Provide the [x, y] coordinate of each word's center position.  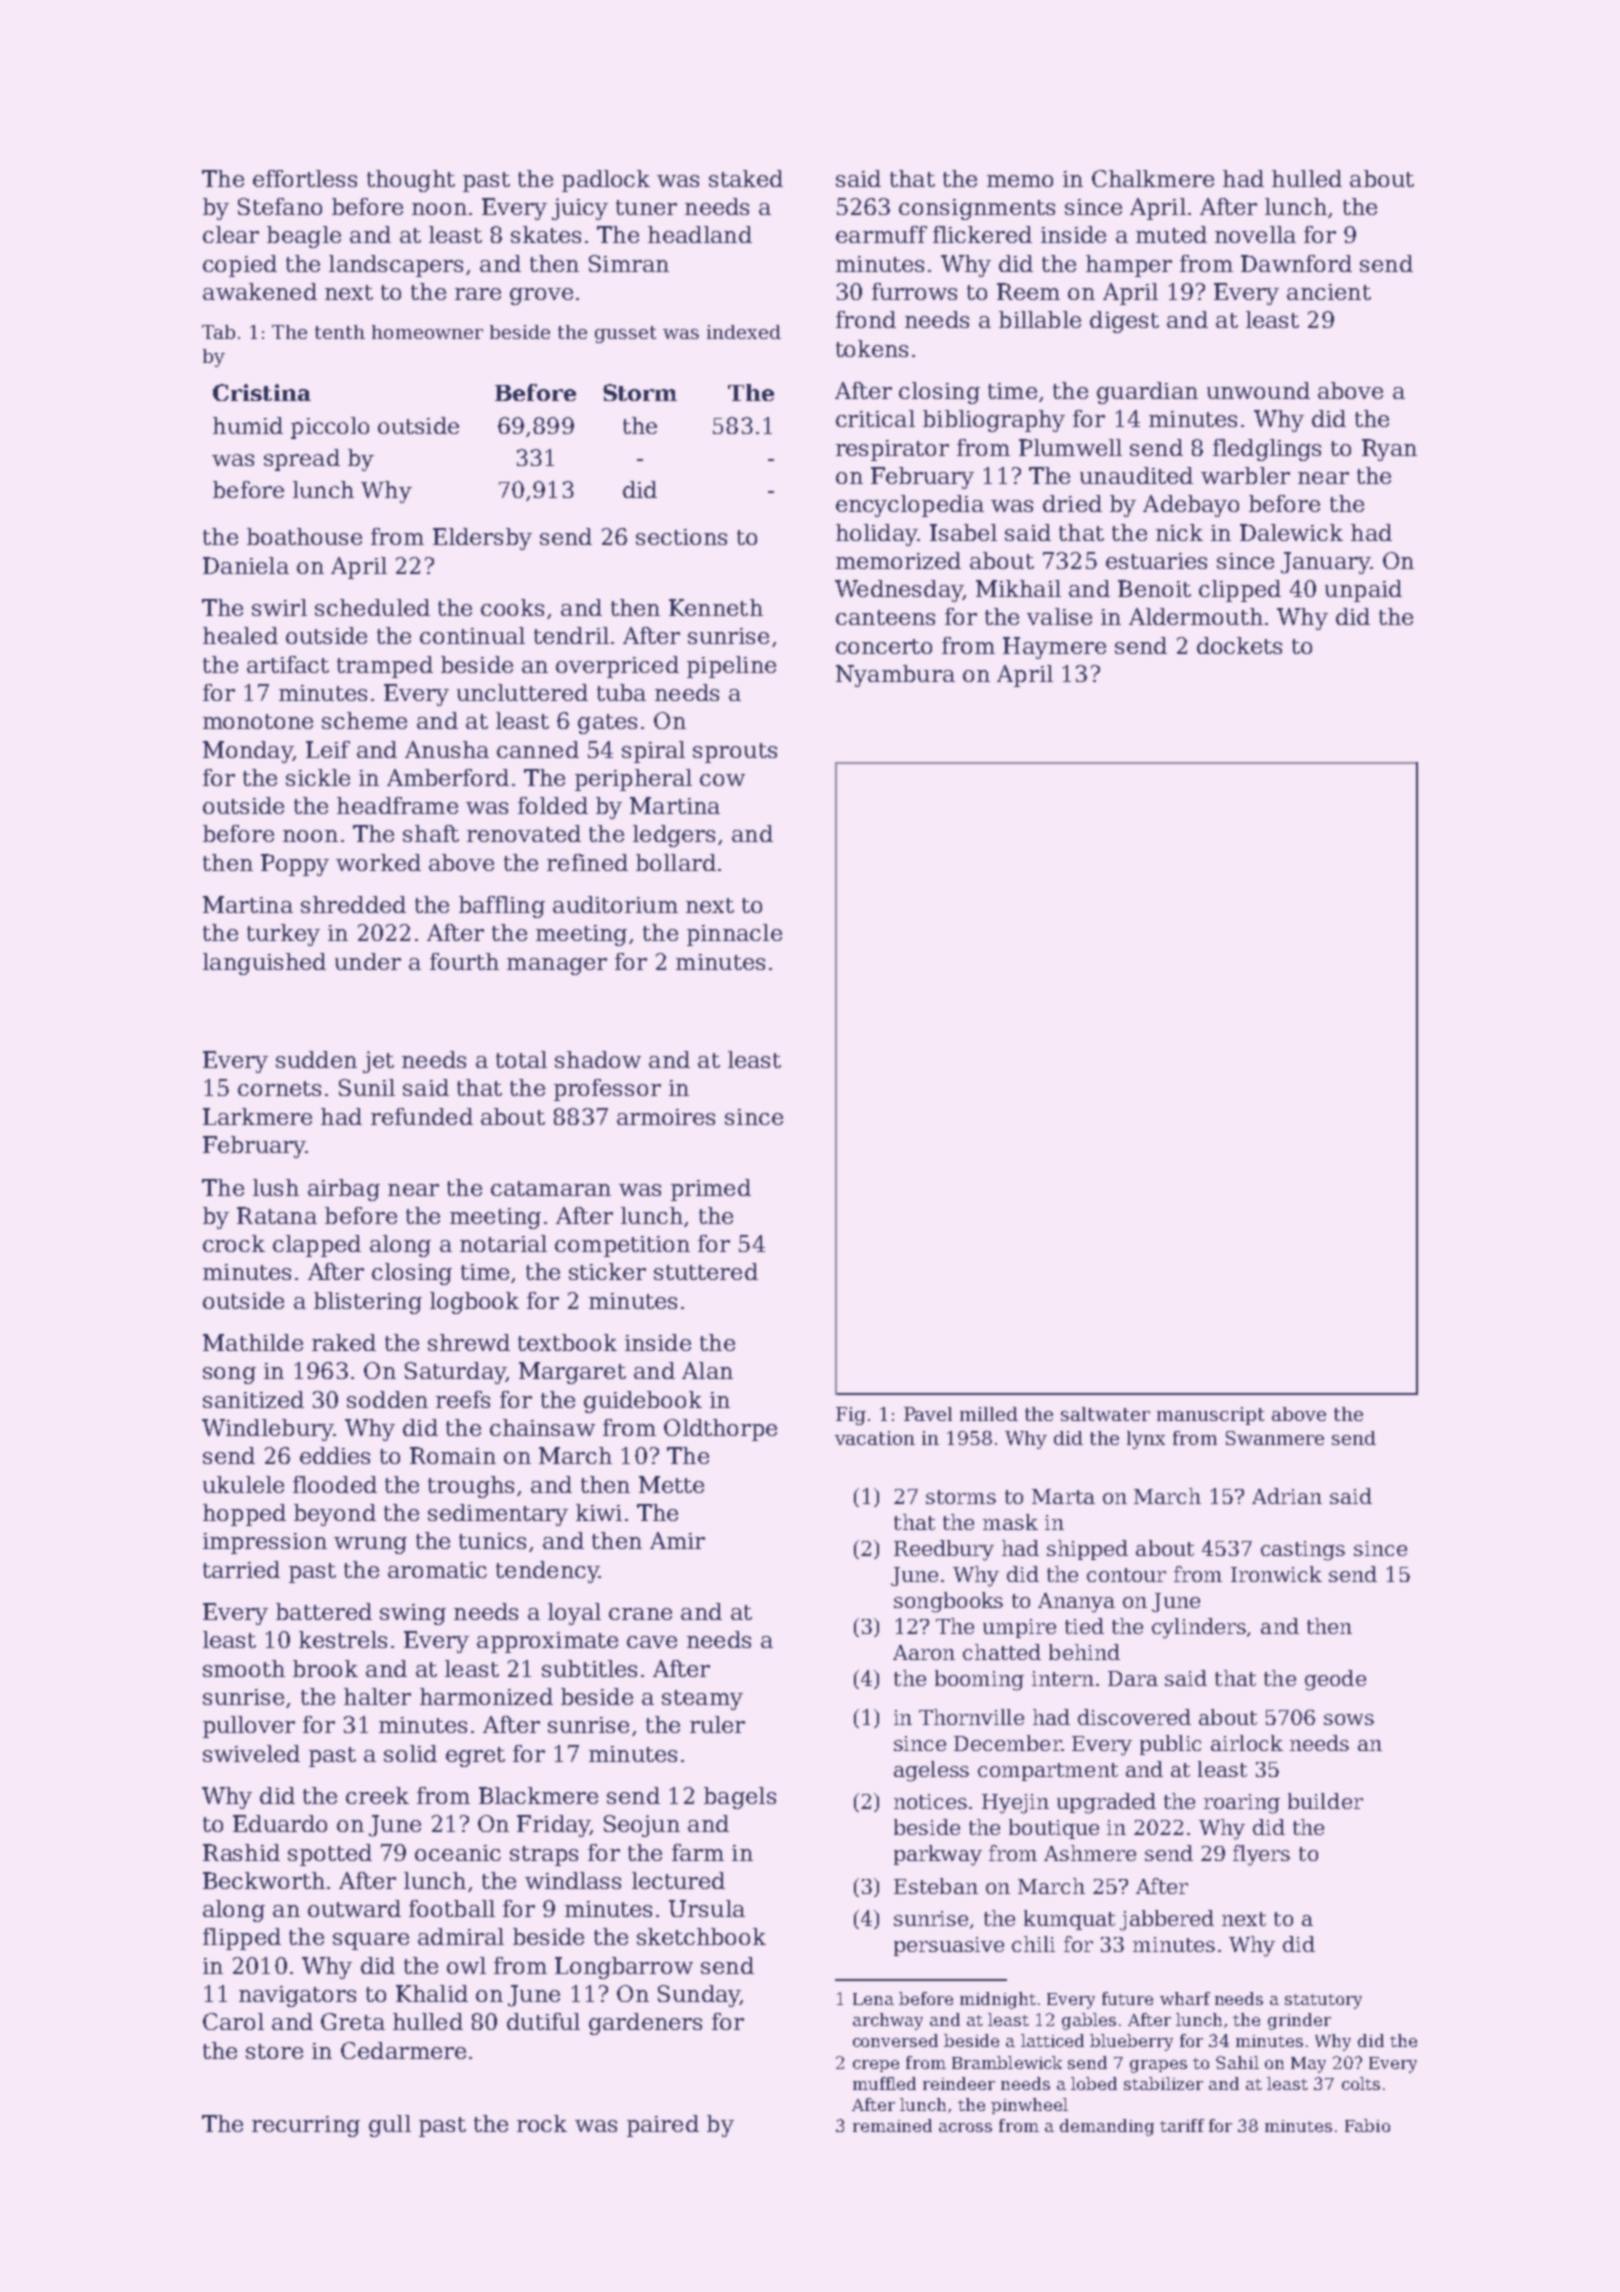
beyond [335, 1515]
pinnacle [734, 935]
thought [411, 181]
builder [1325, 1801]
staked [746, 178]
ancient [1329, 292]
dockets [1239, 645]
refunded [422, 1116]
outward [354, 1908]
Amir [677, 1540]
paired [663, 2126]
